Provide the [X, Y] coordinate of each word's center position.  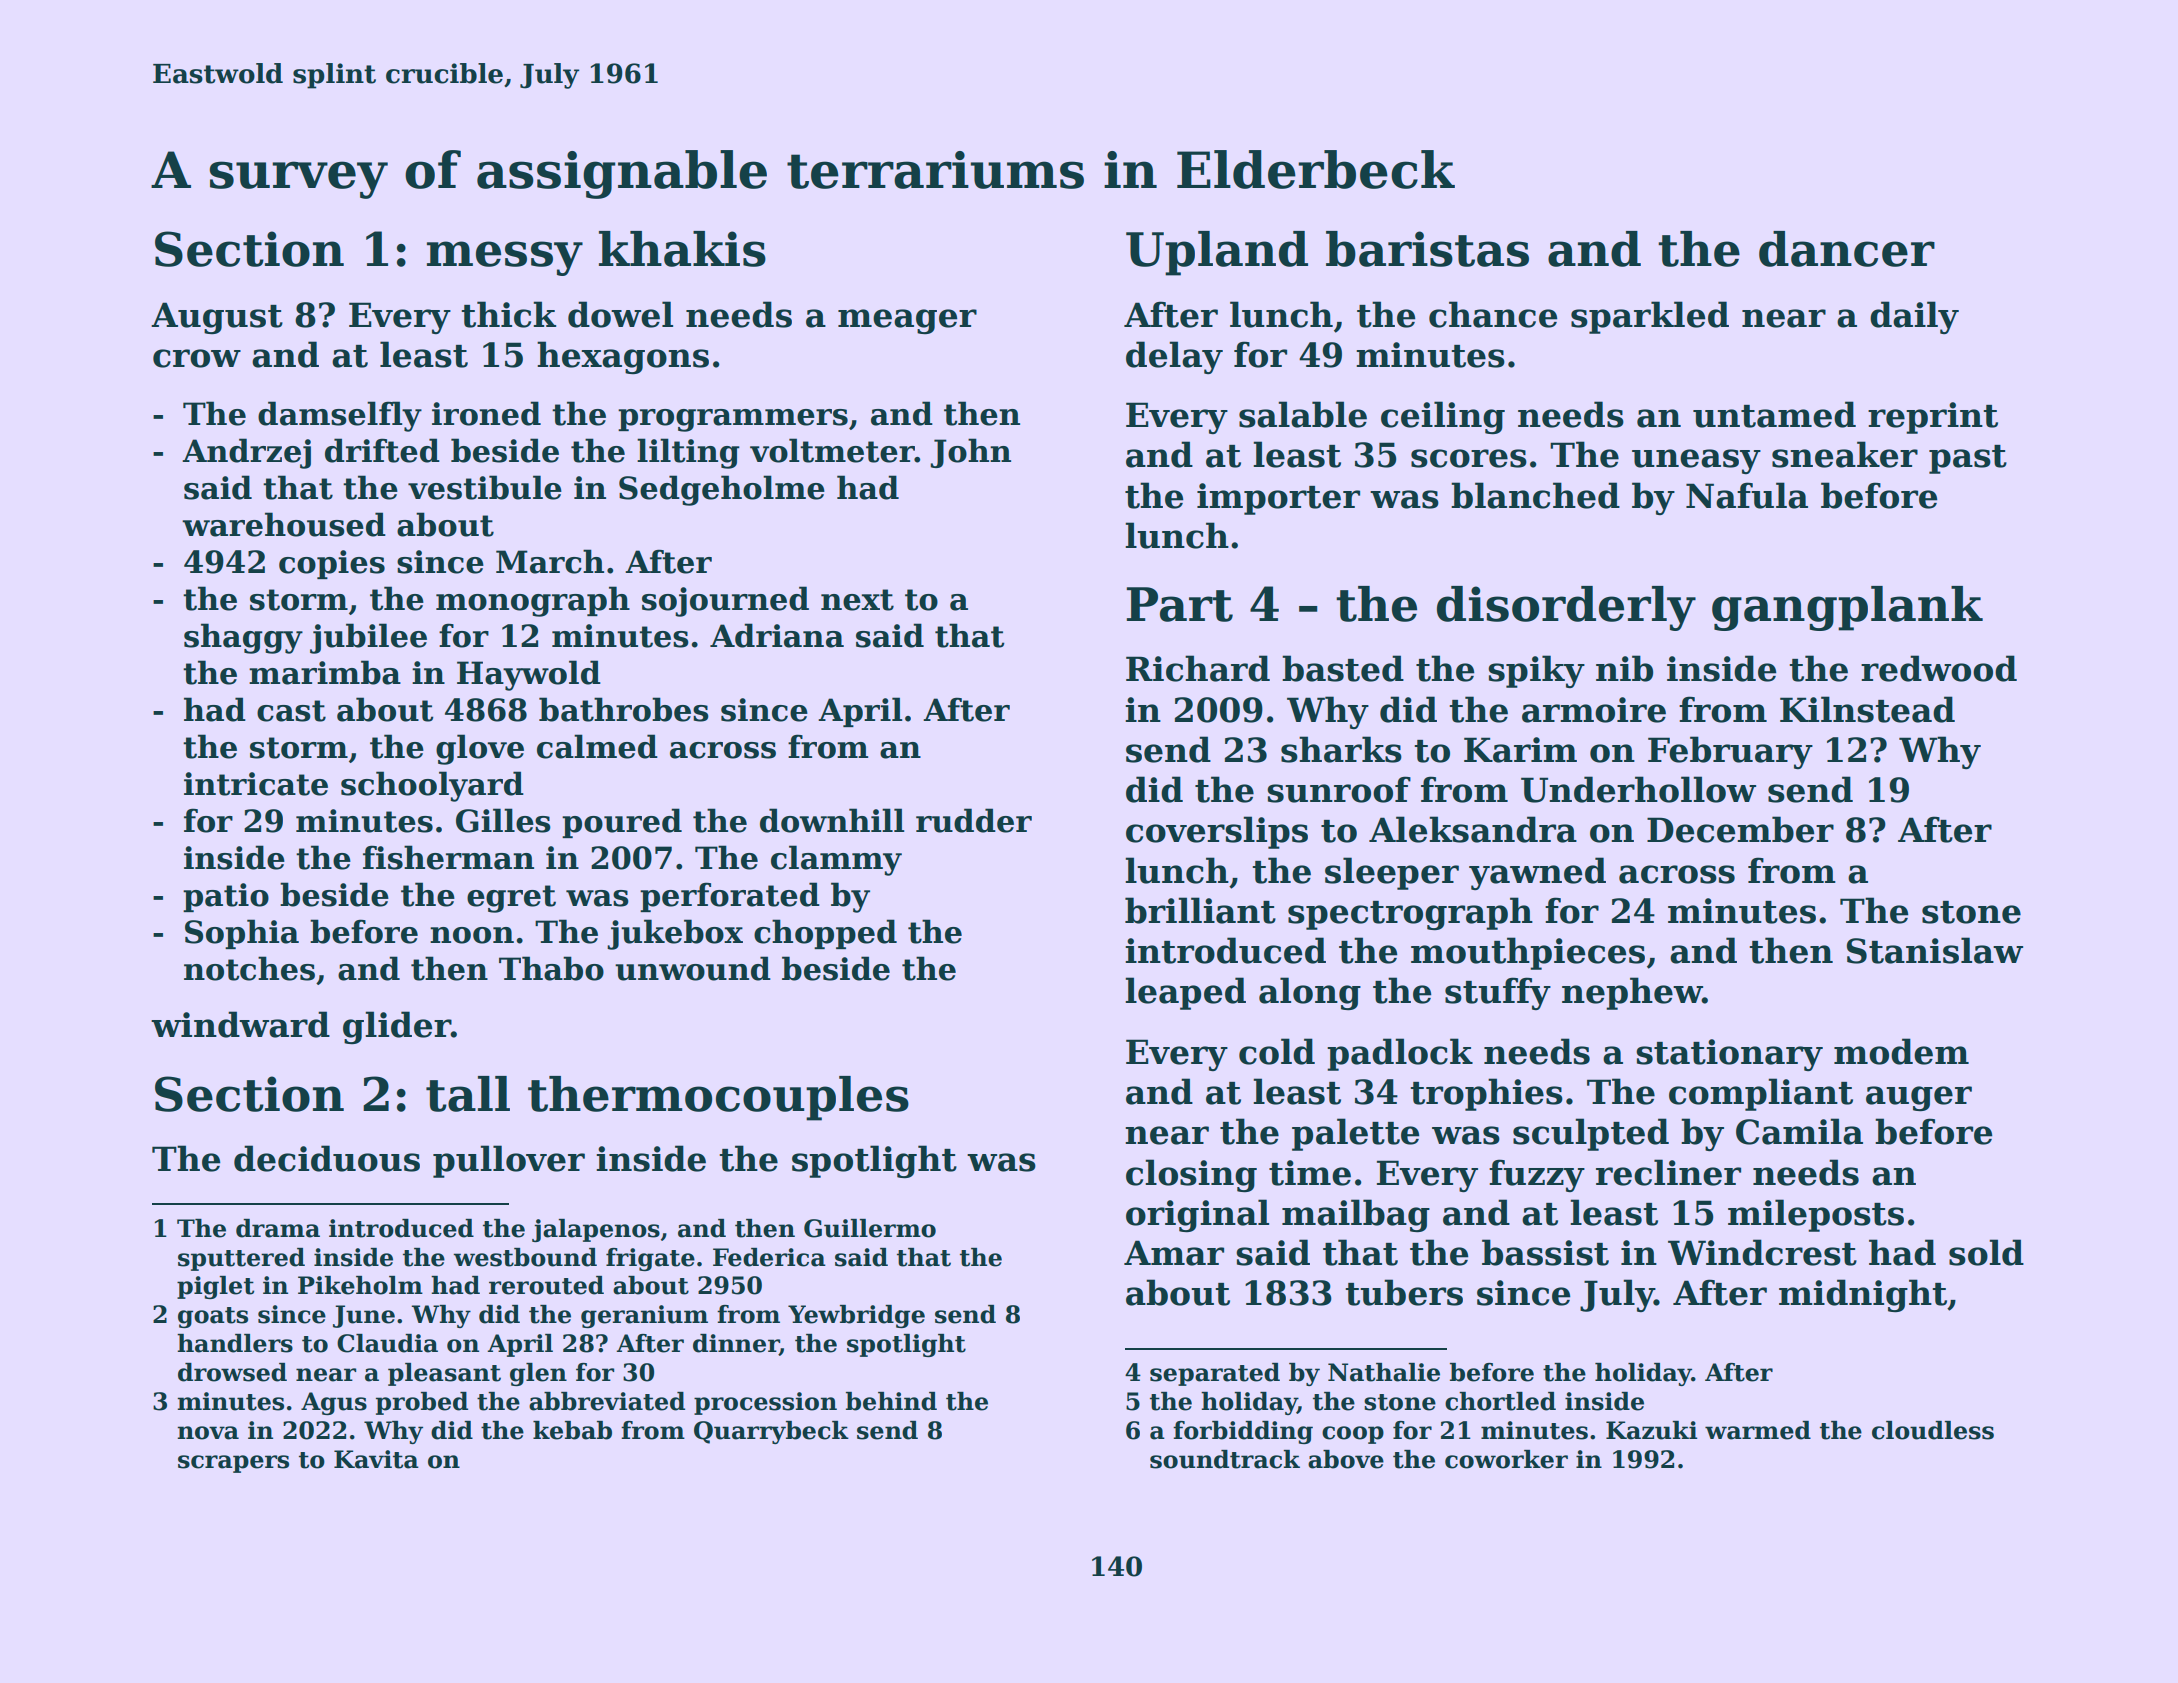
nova [208, 1433]
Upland [1217, 253]
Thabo [551, 968]
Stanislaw [1935, 950]
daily [1914, 317]
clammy [836, 860]
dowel [620, 314]
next [857, 600]
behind [891, 1401]
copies [332, 564]
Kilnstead [1867, 709]
